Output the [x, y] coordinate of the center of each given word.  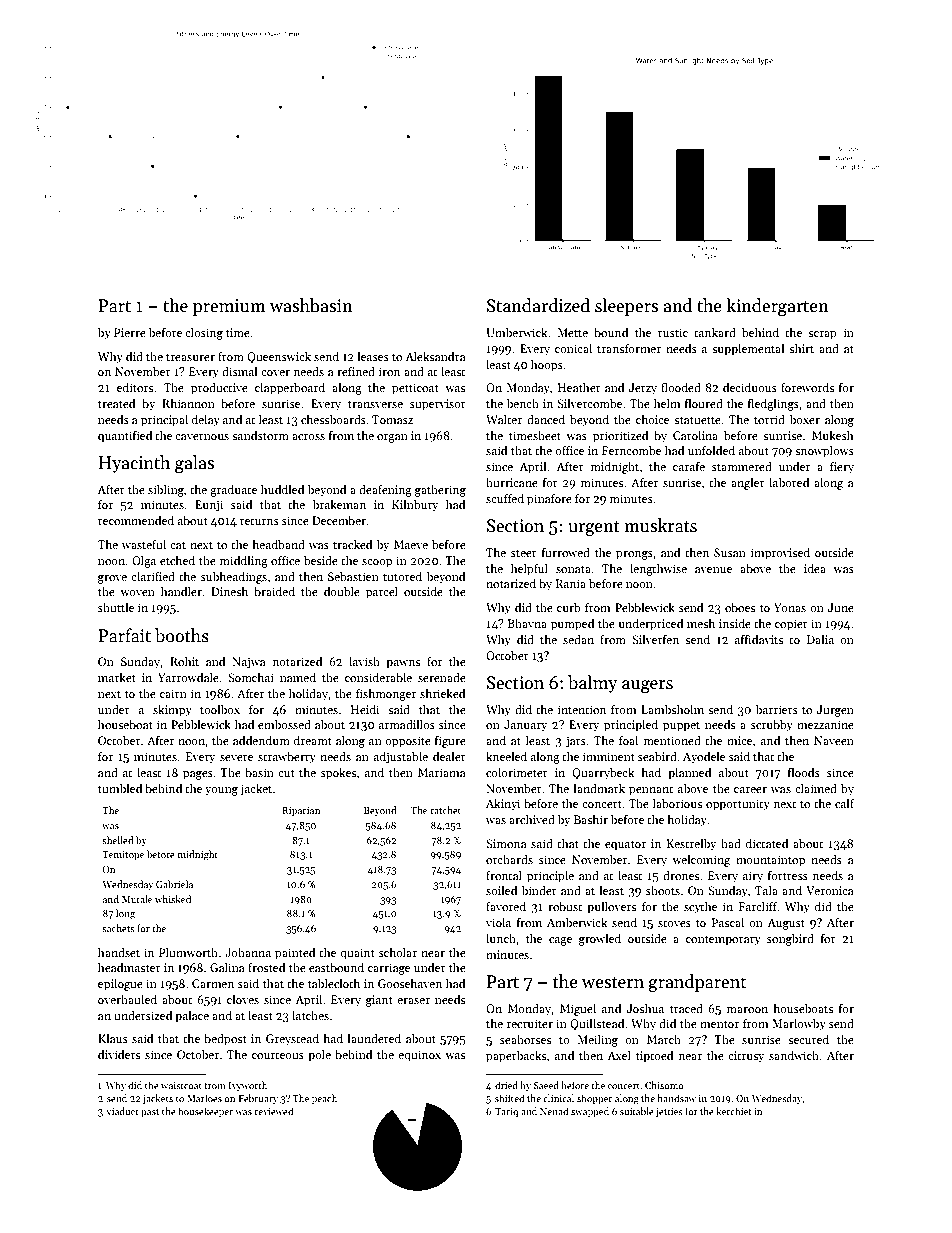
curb [569, 607]
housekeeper [205, 1112]
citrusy [746, 1057]
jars [576, 742]
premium [229, 307]
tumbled [120, 788]
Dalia [820, 639]
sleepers [626, 307]
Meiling [597, 1040]
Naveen [834, 740]
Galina [227, 967]
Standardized [538, 305]
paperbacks [516, 1056]
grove [112, 579]
